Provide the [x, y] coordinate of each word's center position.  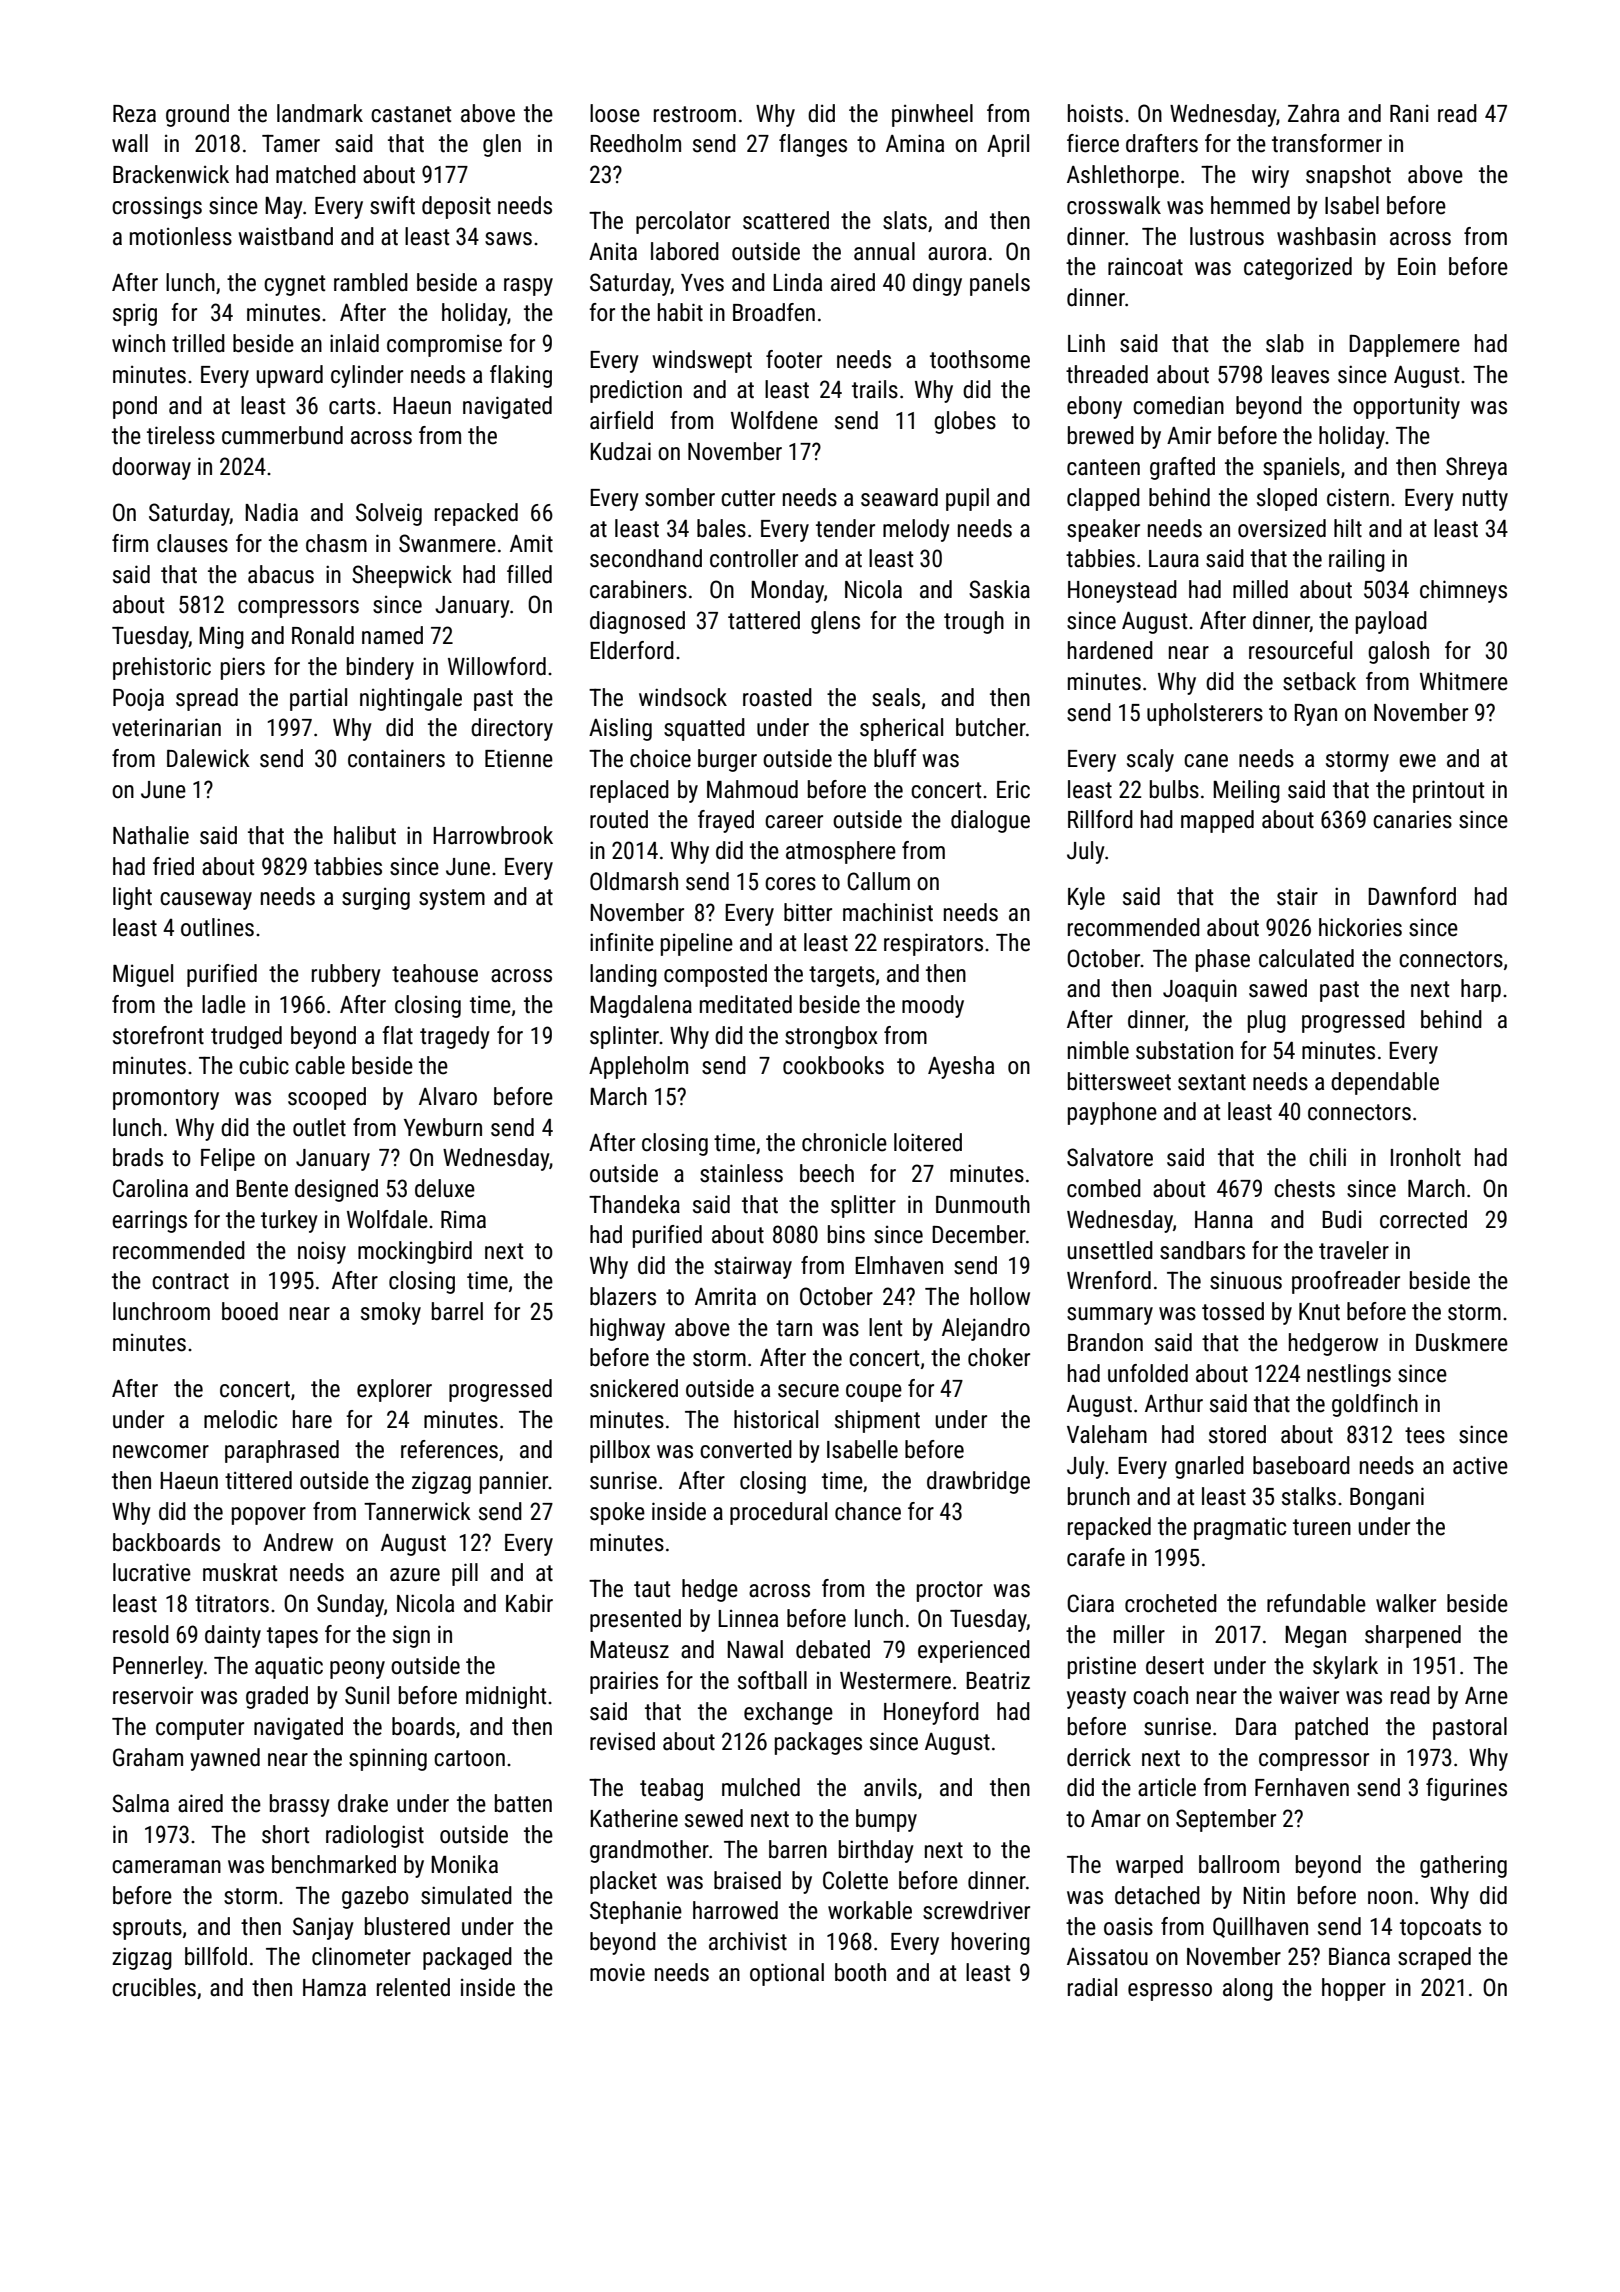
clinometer [361, 1956]
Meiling [1246, 791]
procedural [778, 1513]
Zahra [1313, 113]
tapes [292, 1637]
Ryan [1315, 715]
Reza [134, 114]
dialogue [990, 821]
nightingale [411, 699]
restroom [695, 114]
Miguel [143, 975]
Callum [878, 881]
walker [1406, 1603]
